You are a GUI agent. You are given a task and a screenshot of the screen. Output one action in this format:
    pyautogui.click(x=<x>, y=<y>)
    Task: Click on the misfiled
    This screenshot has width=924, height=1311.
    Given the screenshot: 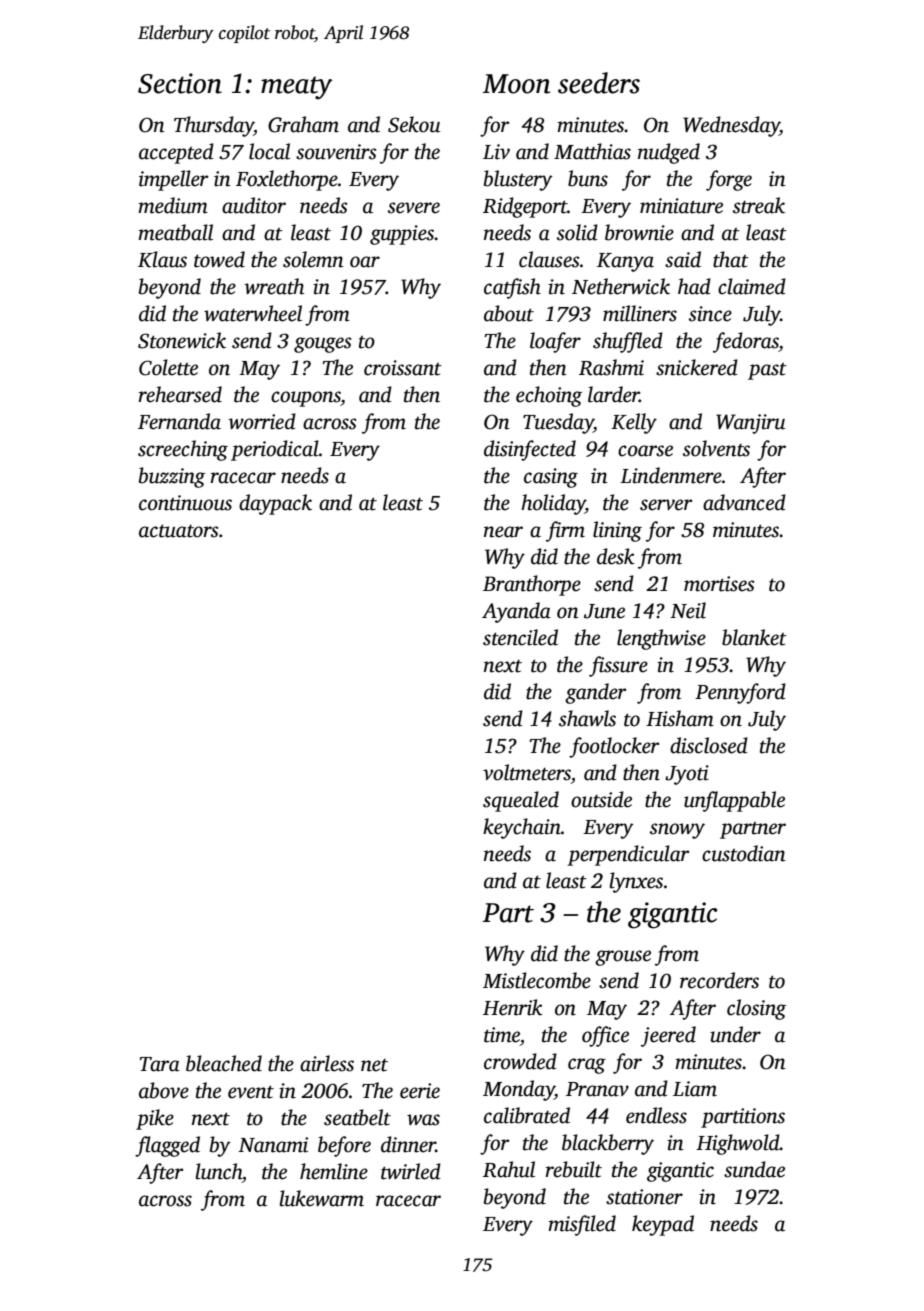 What is the action you would take?
    pyautogui.click(x=582, y=1225)
